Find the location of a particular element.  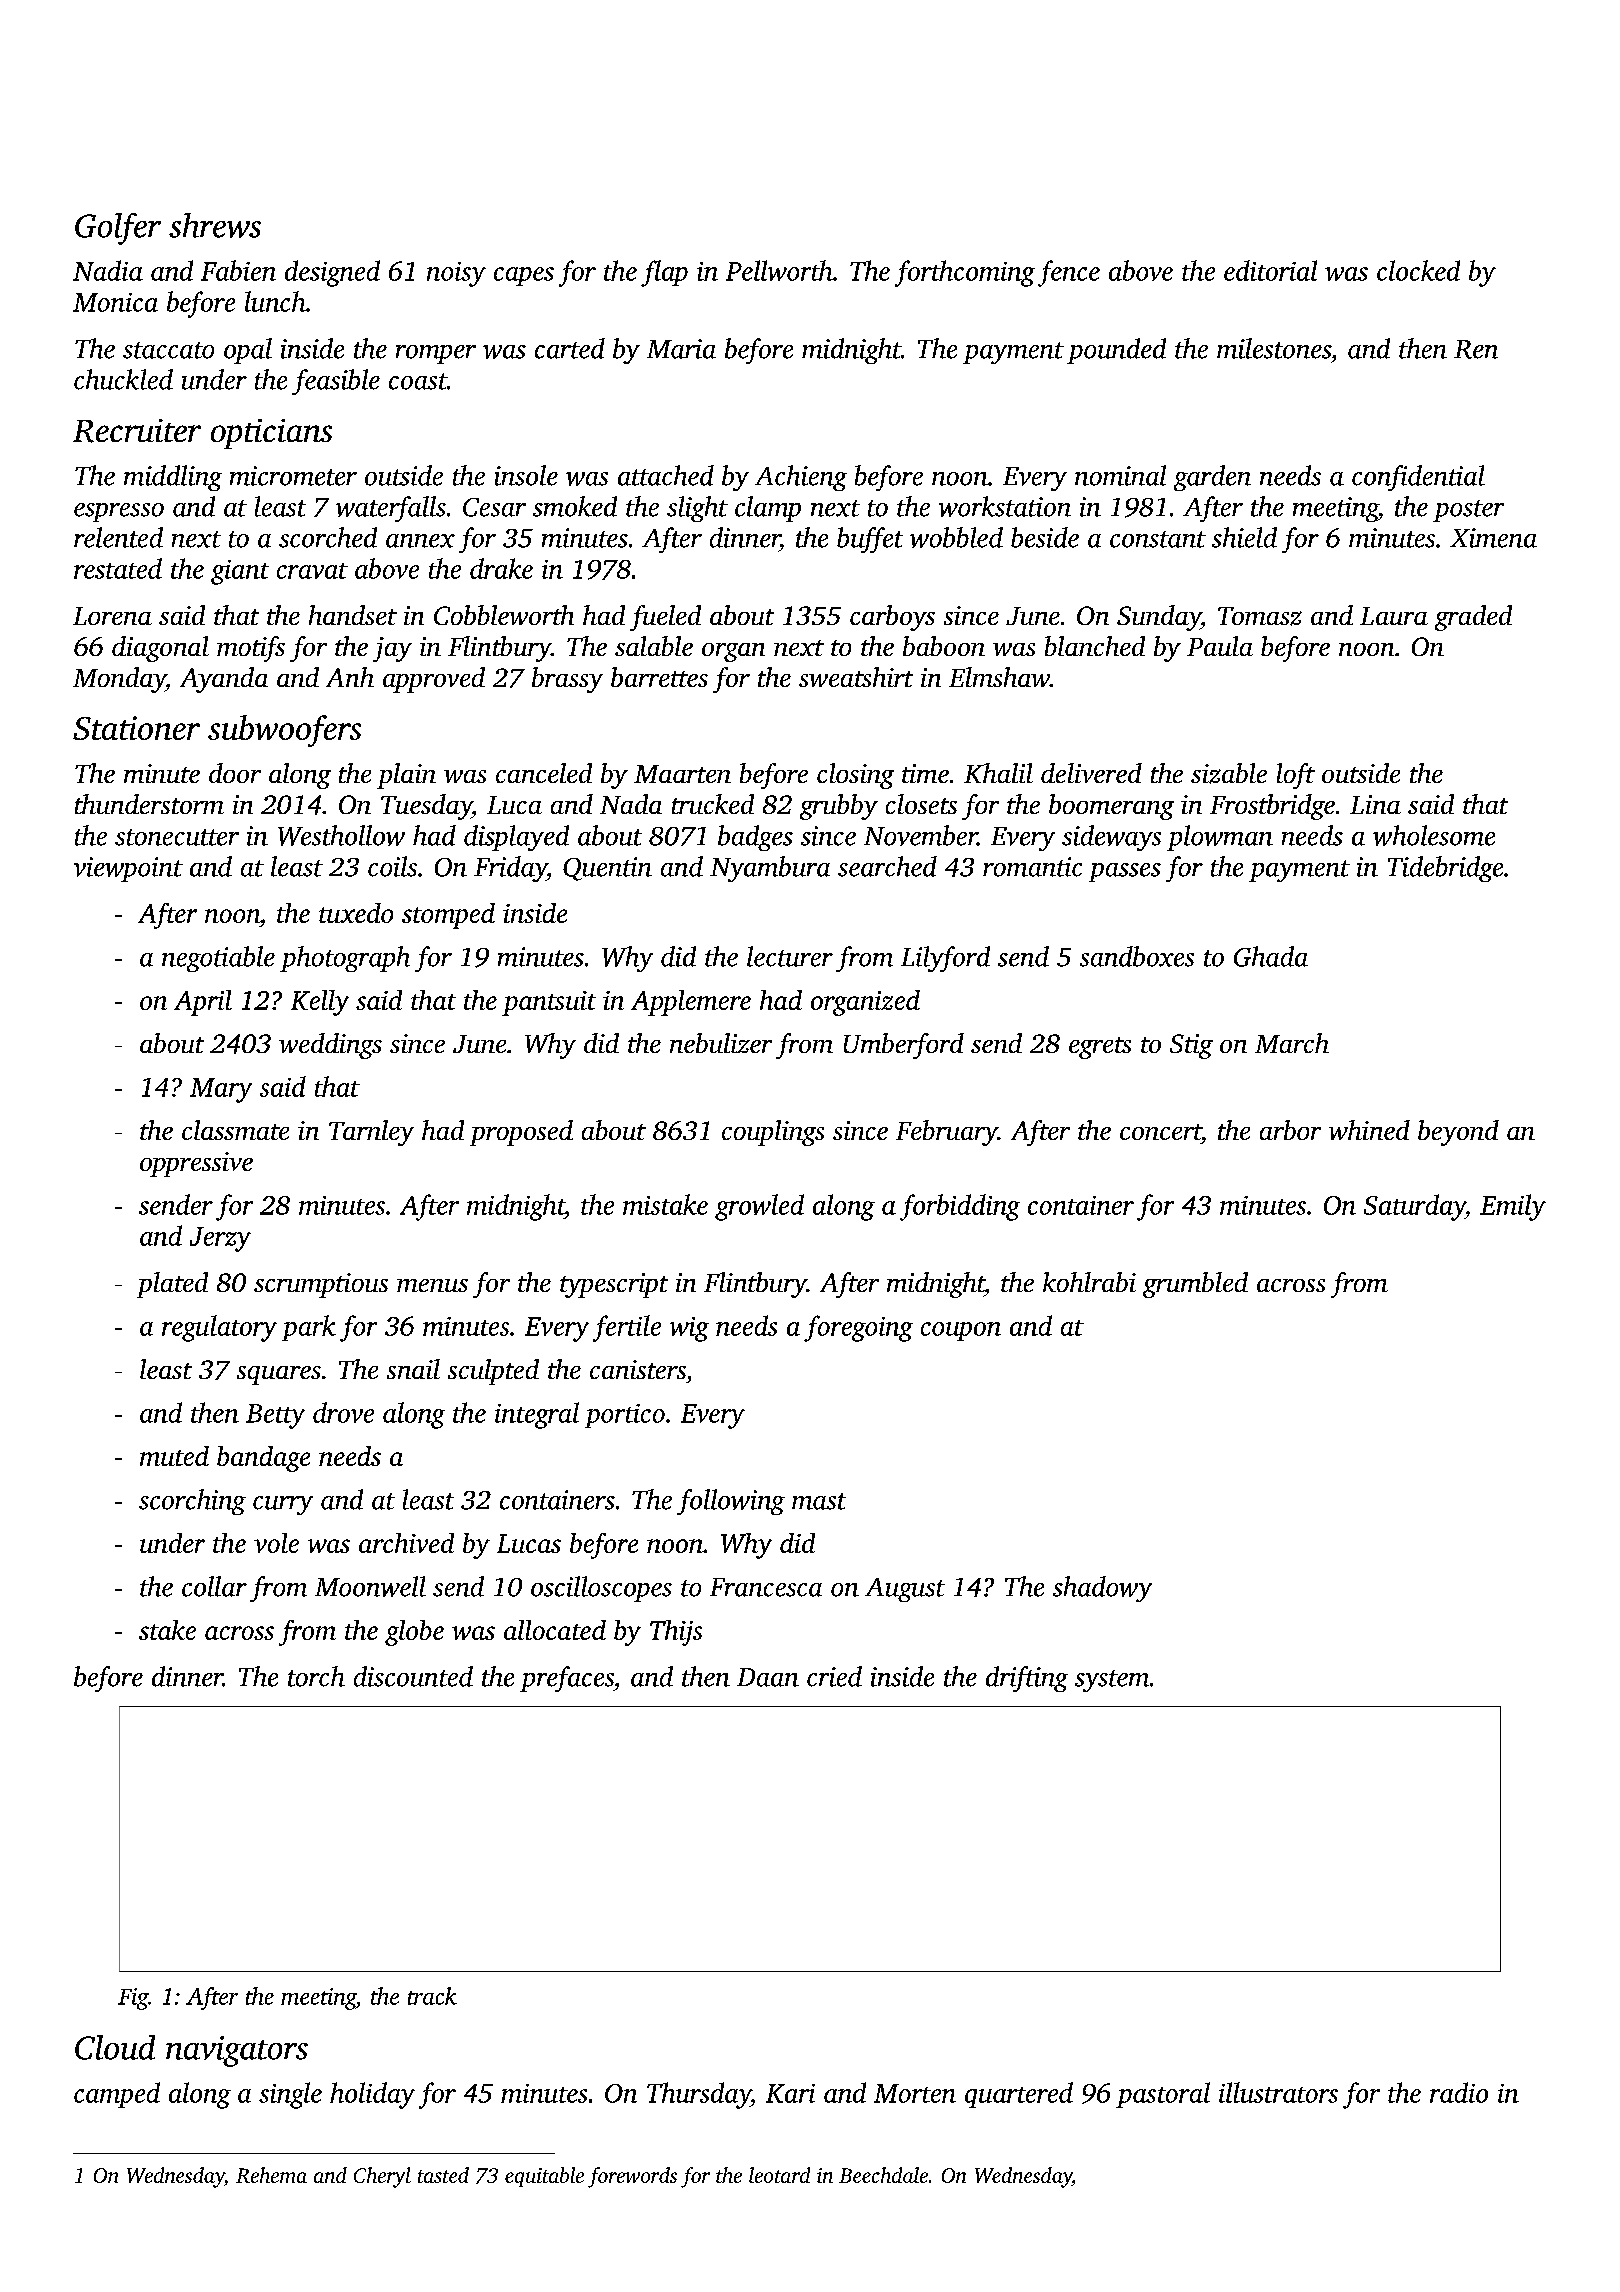

capes is located at coordinates (524, 276).
